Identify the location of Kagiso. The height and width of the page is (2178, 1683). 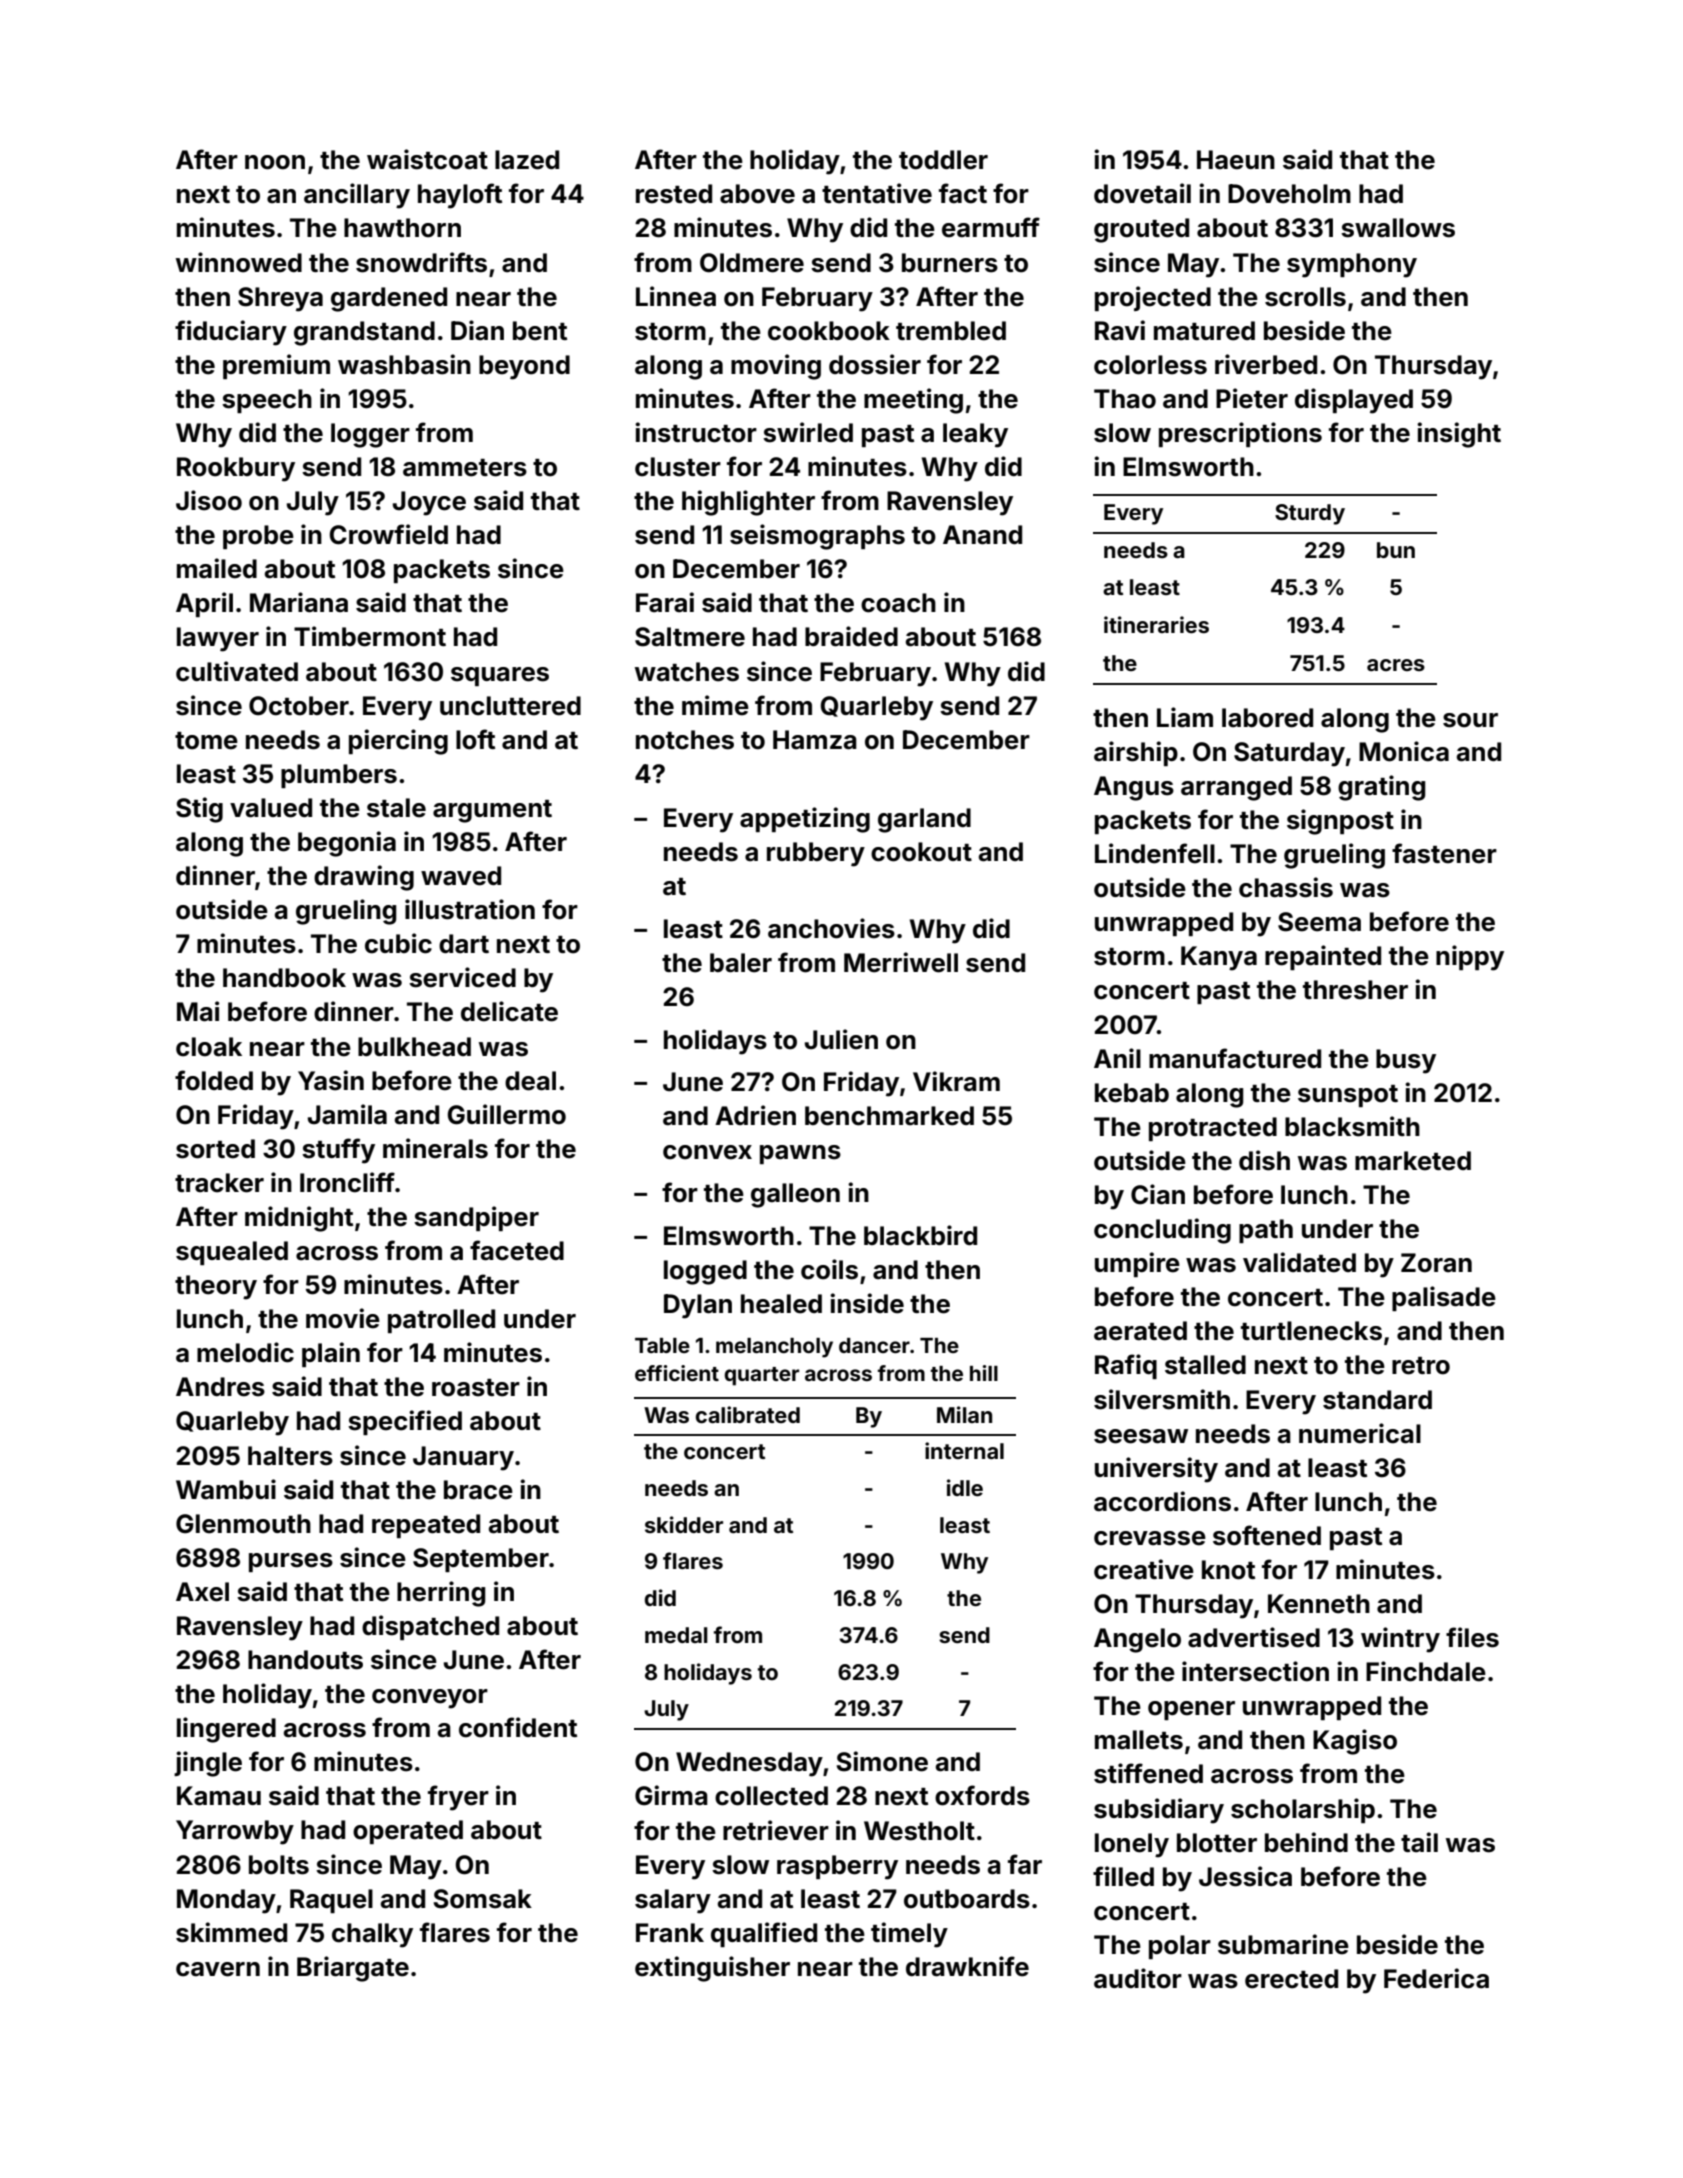
(1355, 1742).
